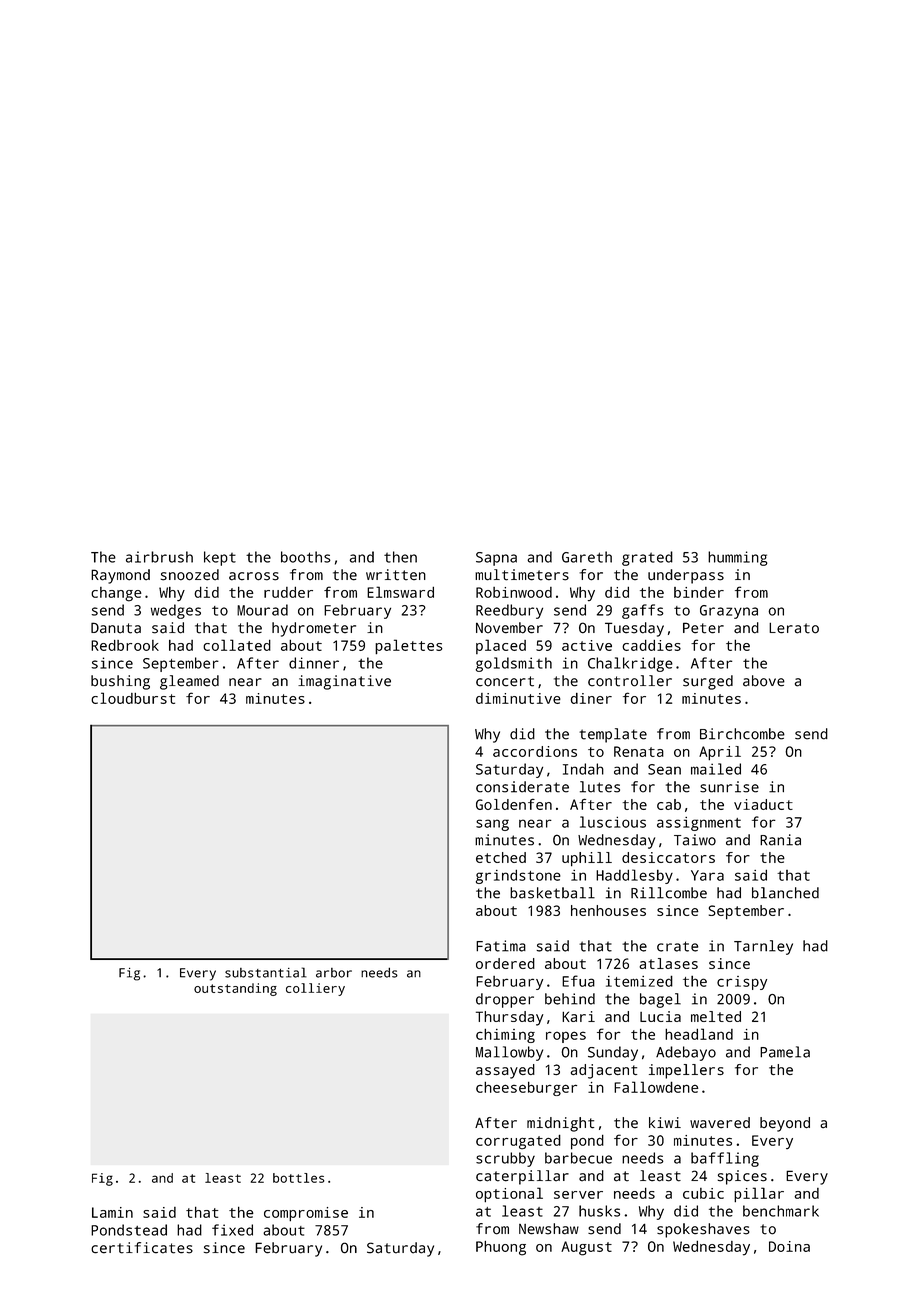 The image size is (924, 1308). What do you see at coordinates (764, 681) in the screenshot?
I see `above` at bounding box center [764, 681].
